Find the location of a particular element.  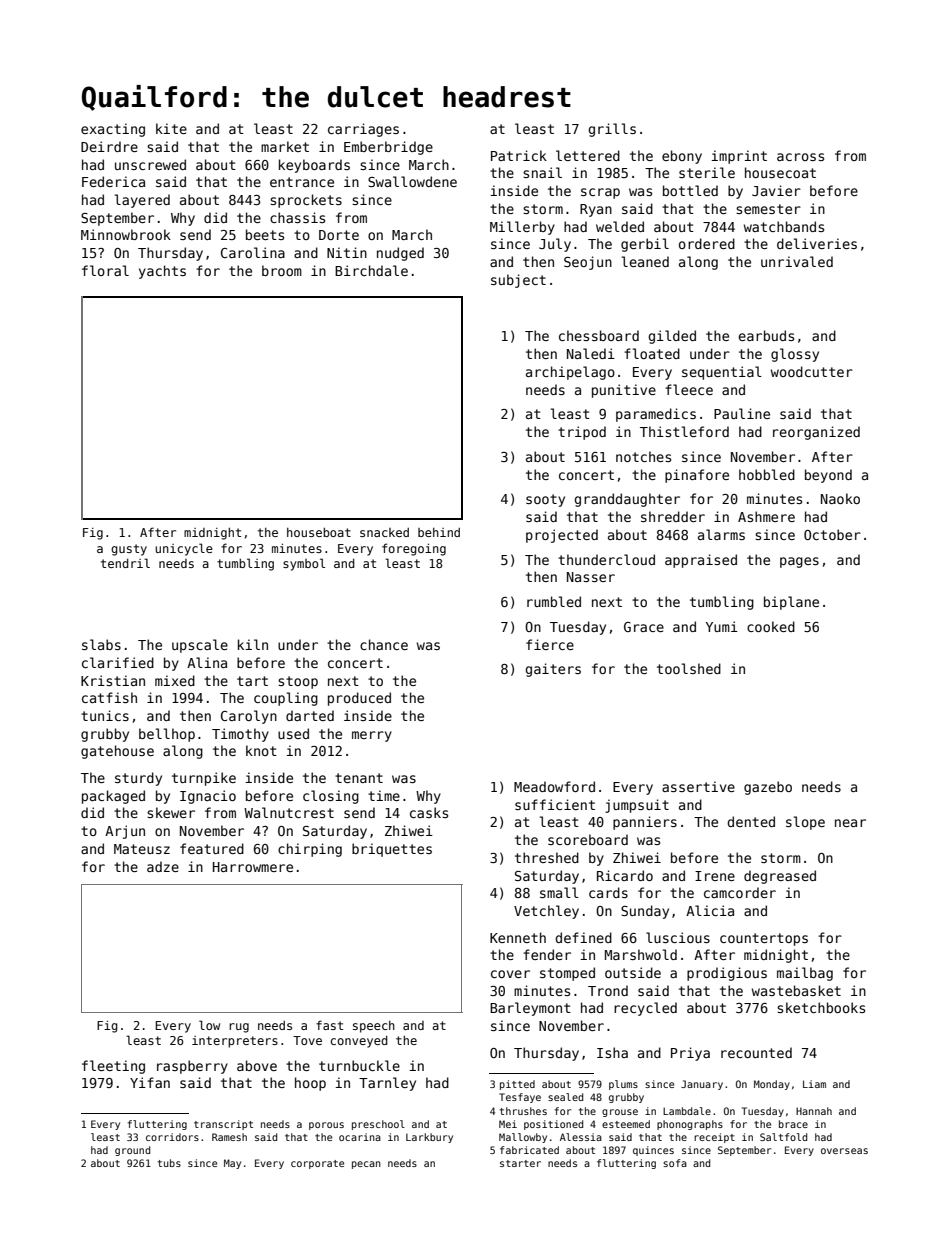

exacting is located at coordinates (113, 130).
